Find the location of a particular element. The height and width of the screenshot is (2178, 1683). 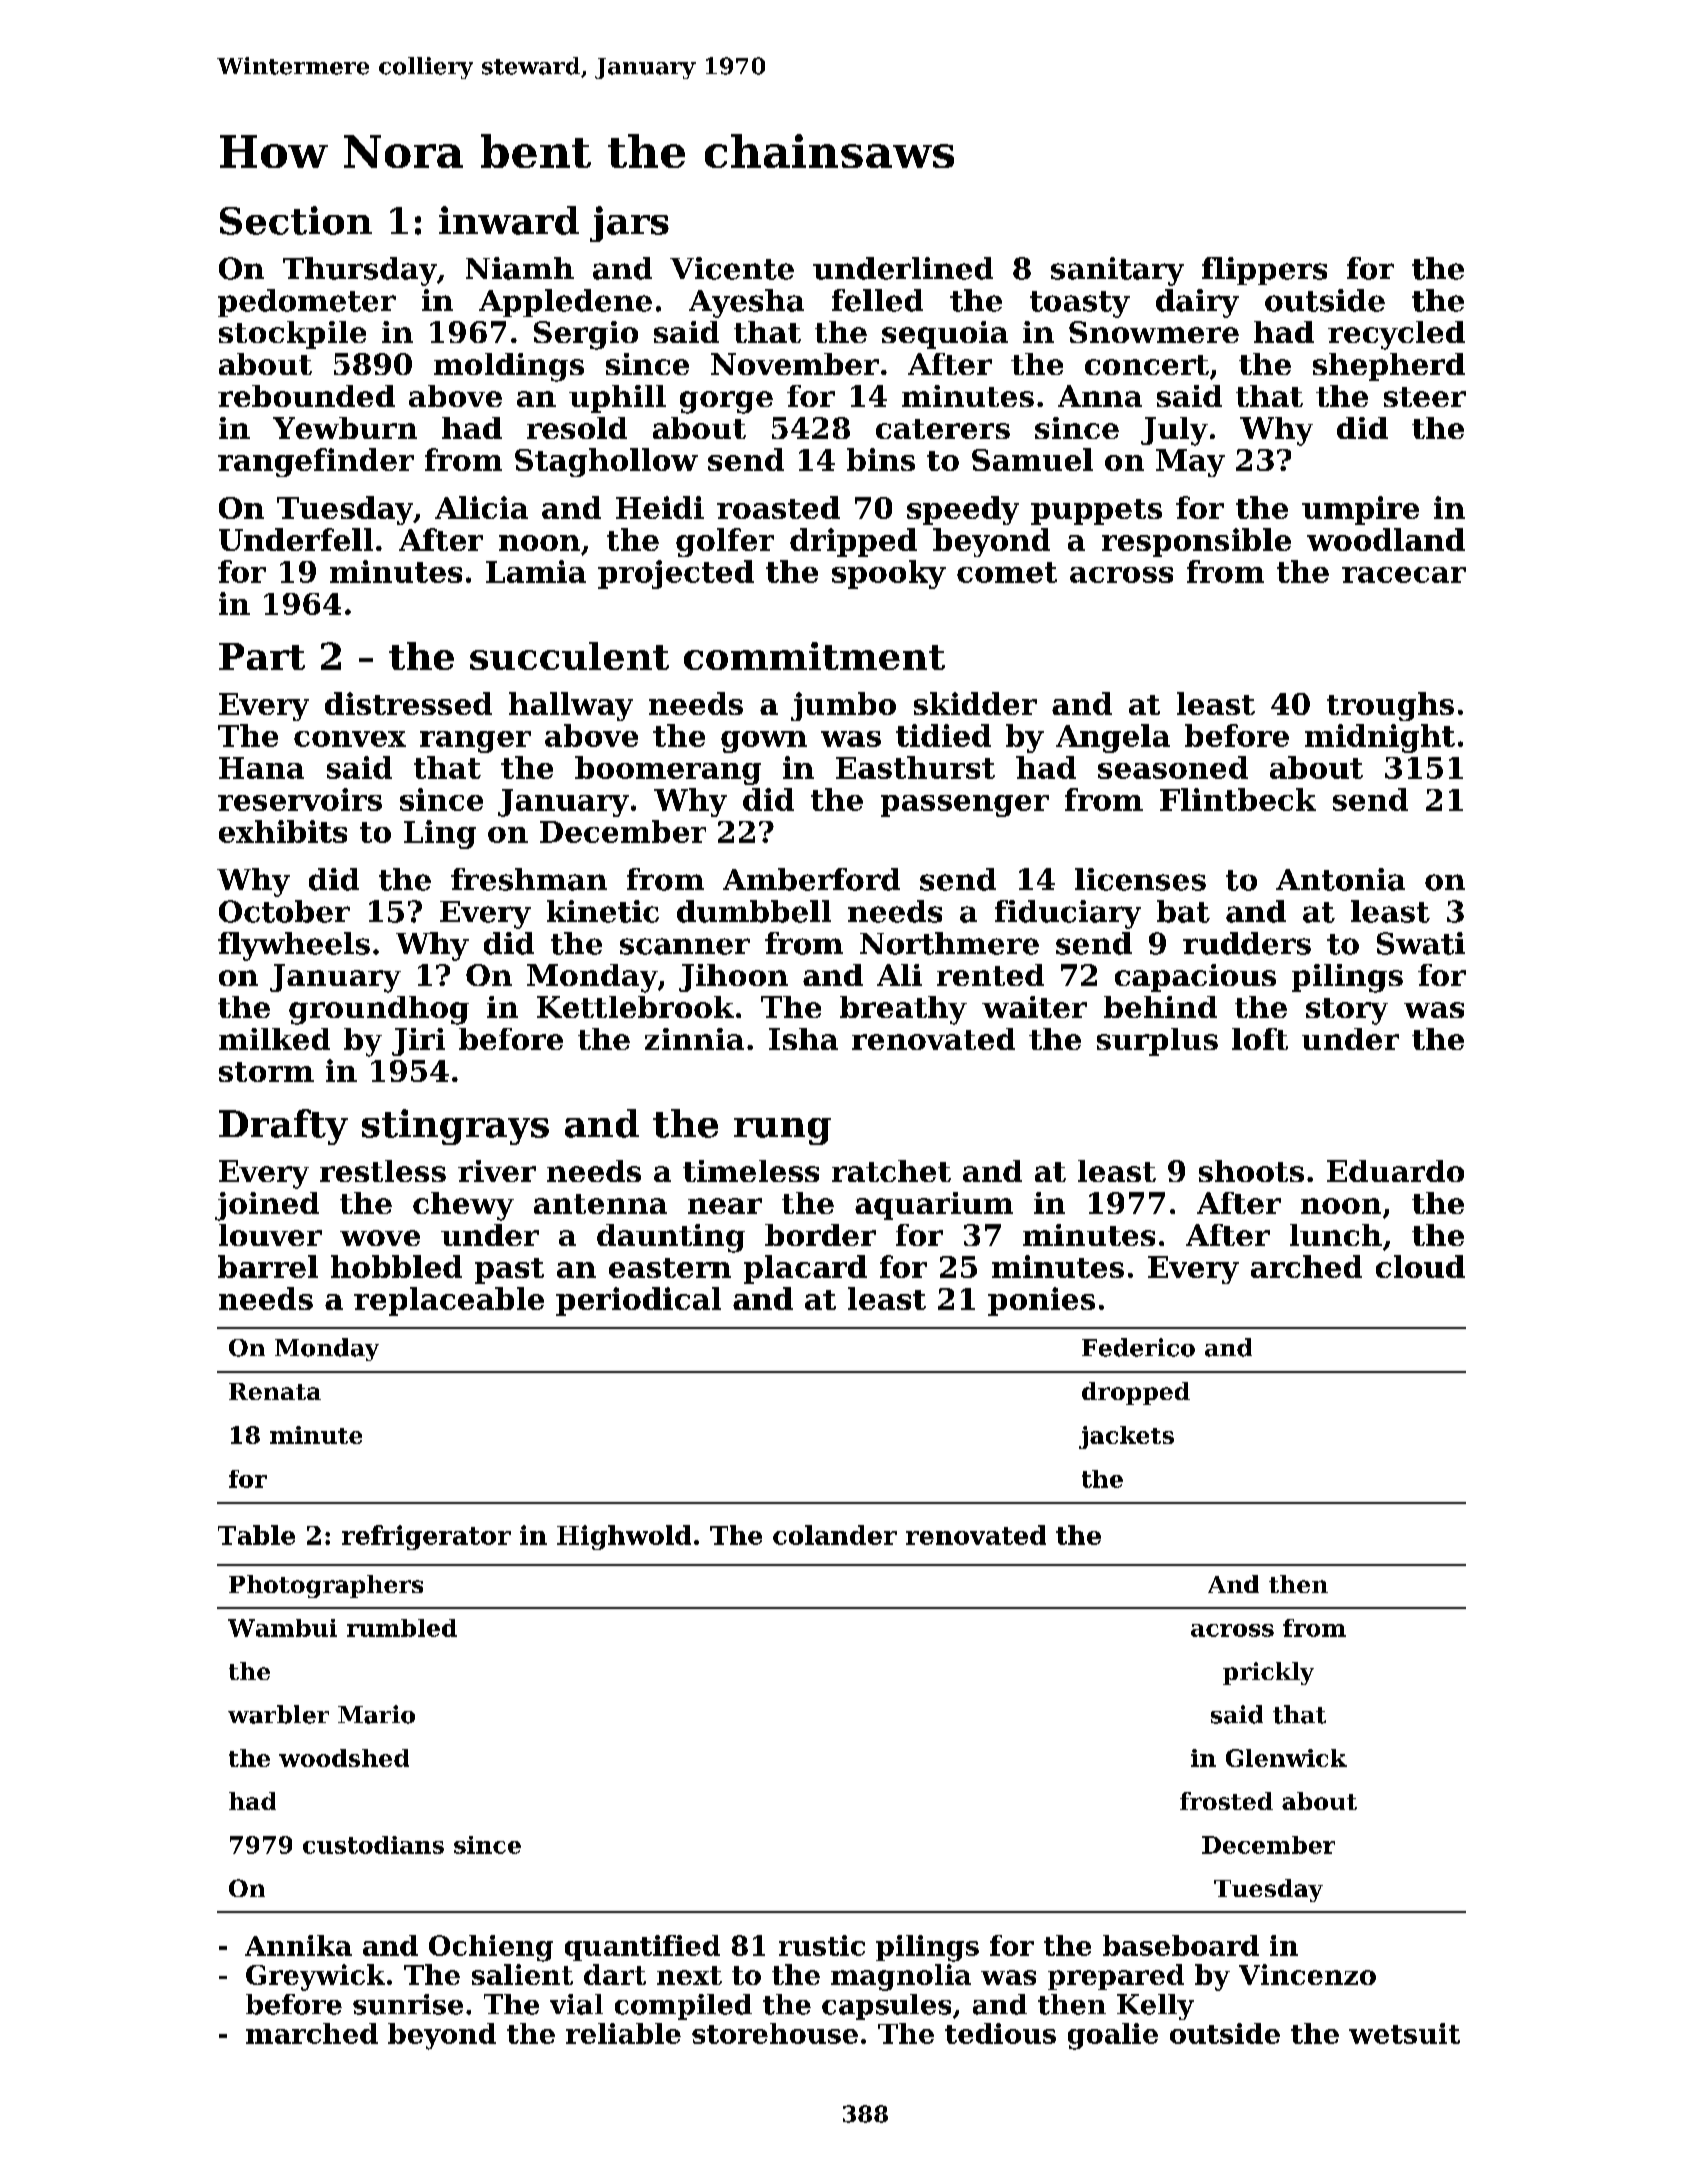

Mario is located at coordinates (376, 1714).
